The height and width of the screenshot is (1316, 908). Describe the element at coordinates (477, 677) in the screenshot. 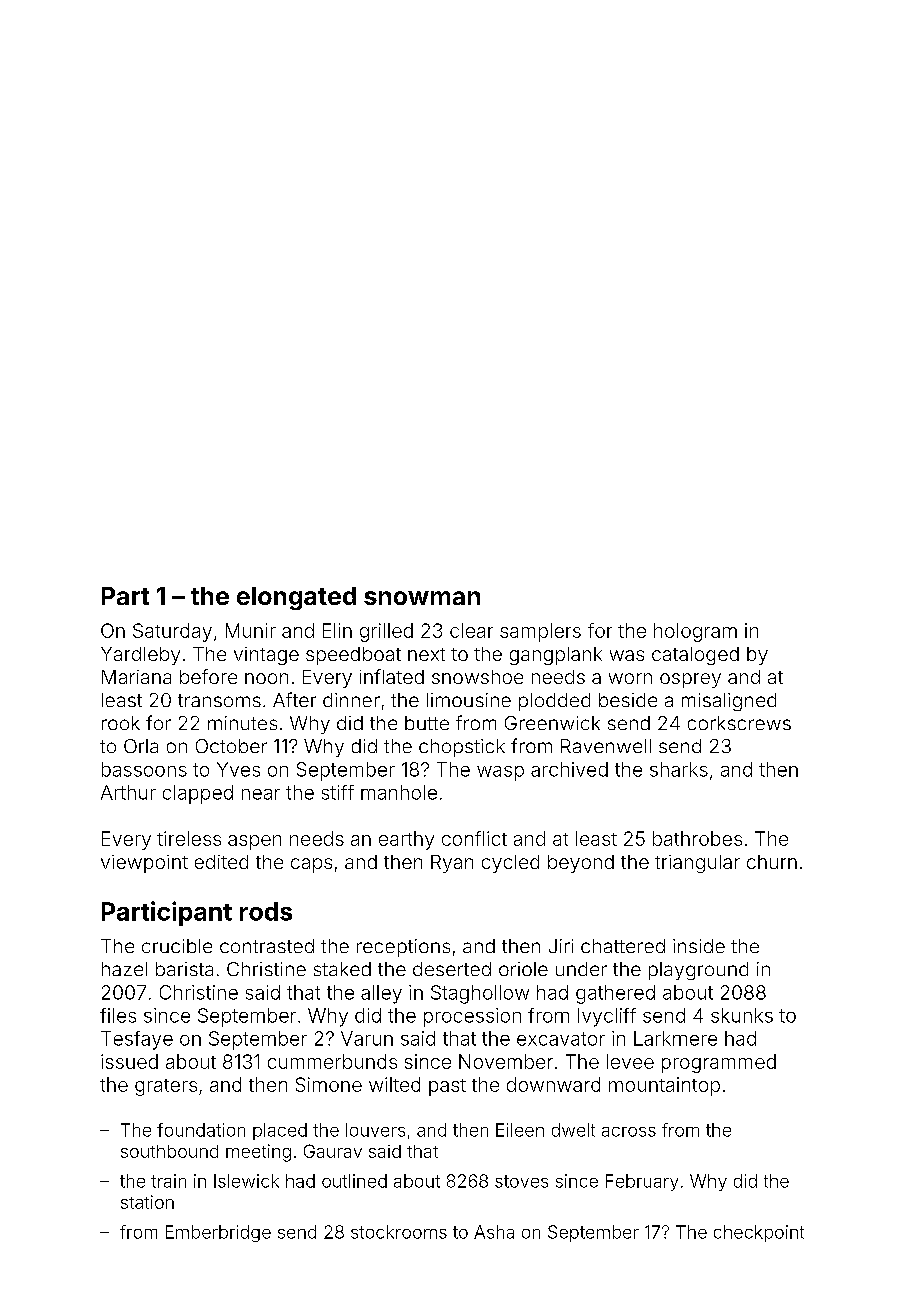

I see `snowshoe` at that location.
